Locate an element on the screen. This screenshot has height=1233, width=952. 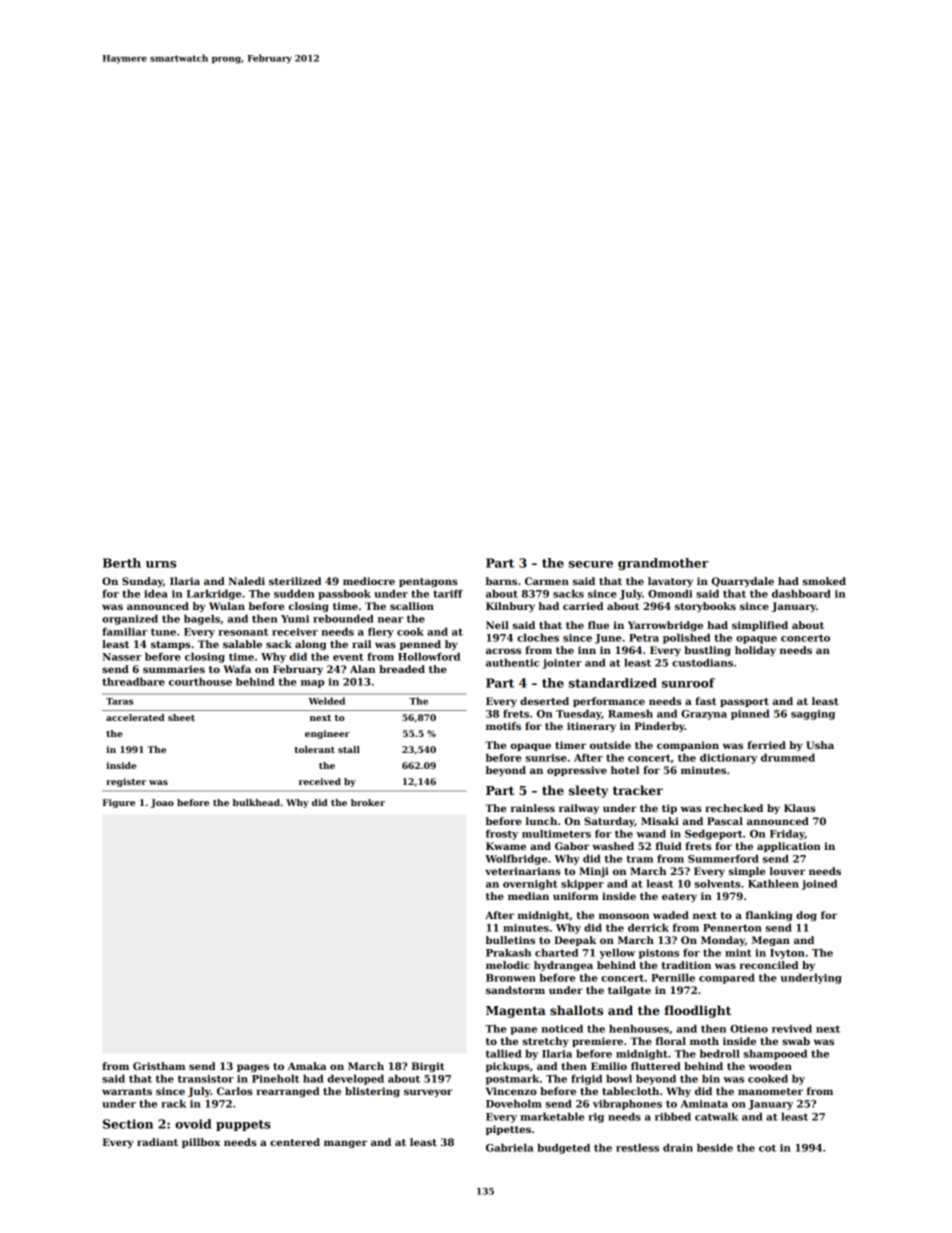
Joao is located at coordinates (162, 803).
